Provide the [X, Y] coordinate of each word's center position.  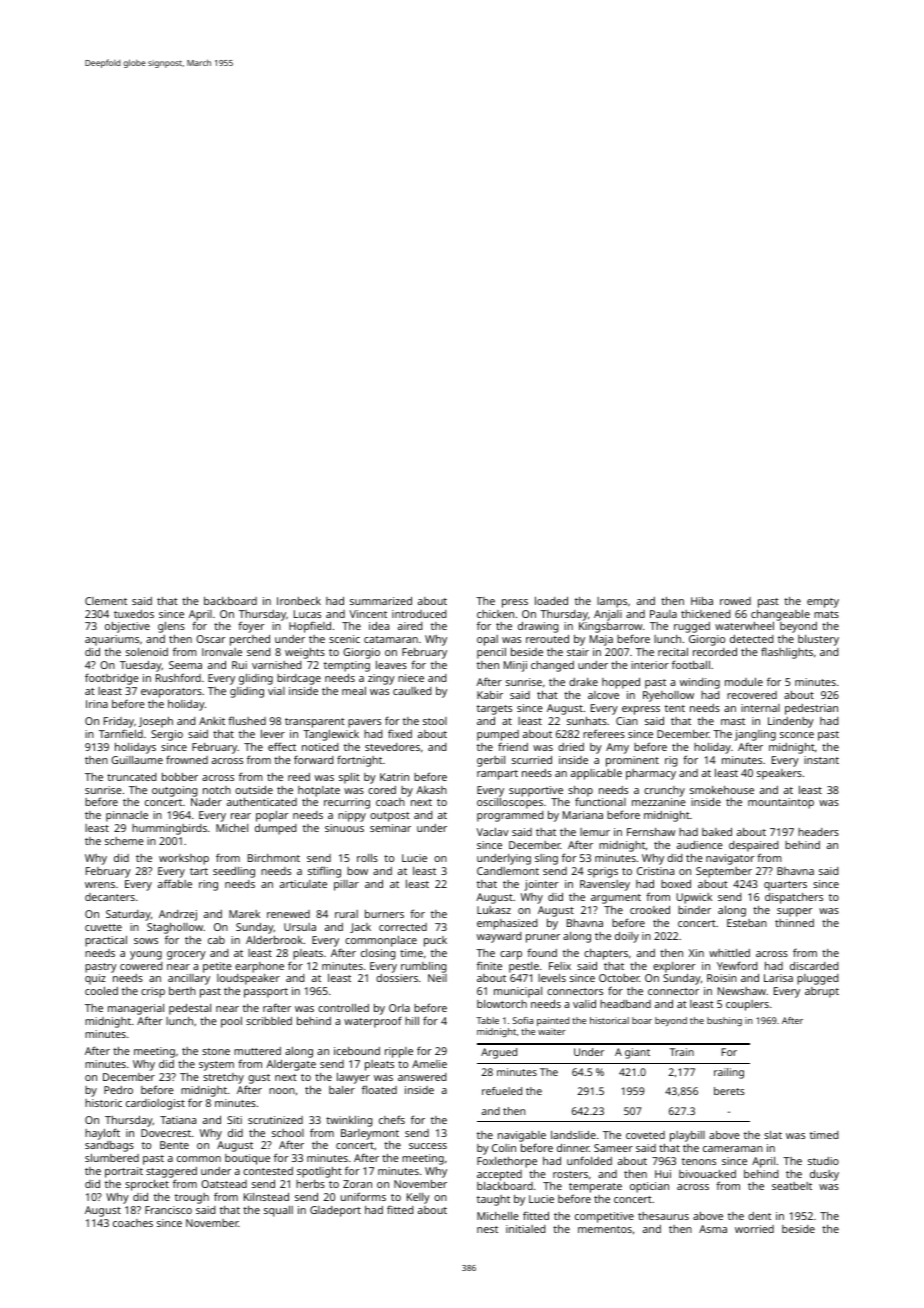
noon [282, 1091]
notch [217, 790]
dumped [276, 829]
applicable [596, 774]
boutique [247, 1159]
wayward [499, 937]
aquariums [112, 641]
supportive [536, 791]
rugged [692, 627]
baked [717, 831]
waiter [552, 1031]
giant [637, 1053]
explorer [674, 968]
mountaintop [781, 803]
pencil [491, 653]
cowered [141, 966]
